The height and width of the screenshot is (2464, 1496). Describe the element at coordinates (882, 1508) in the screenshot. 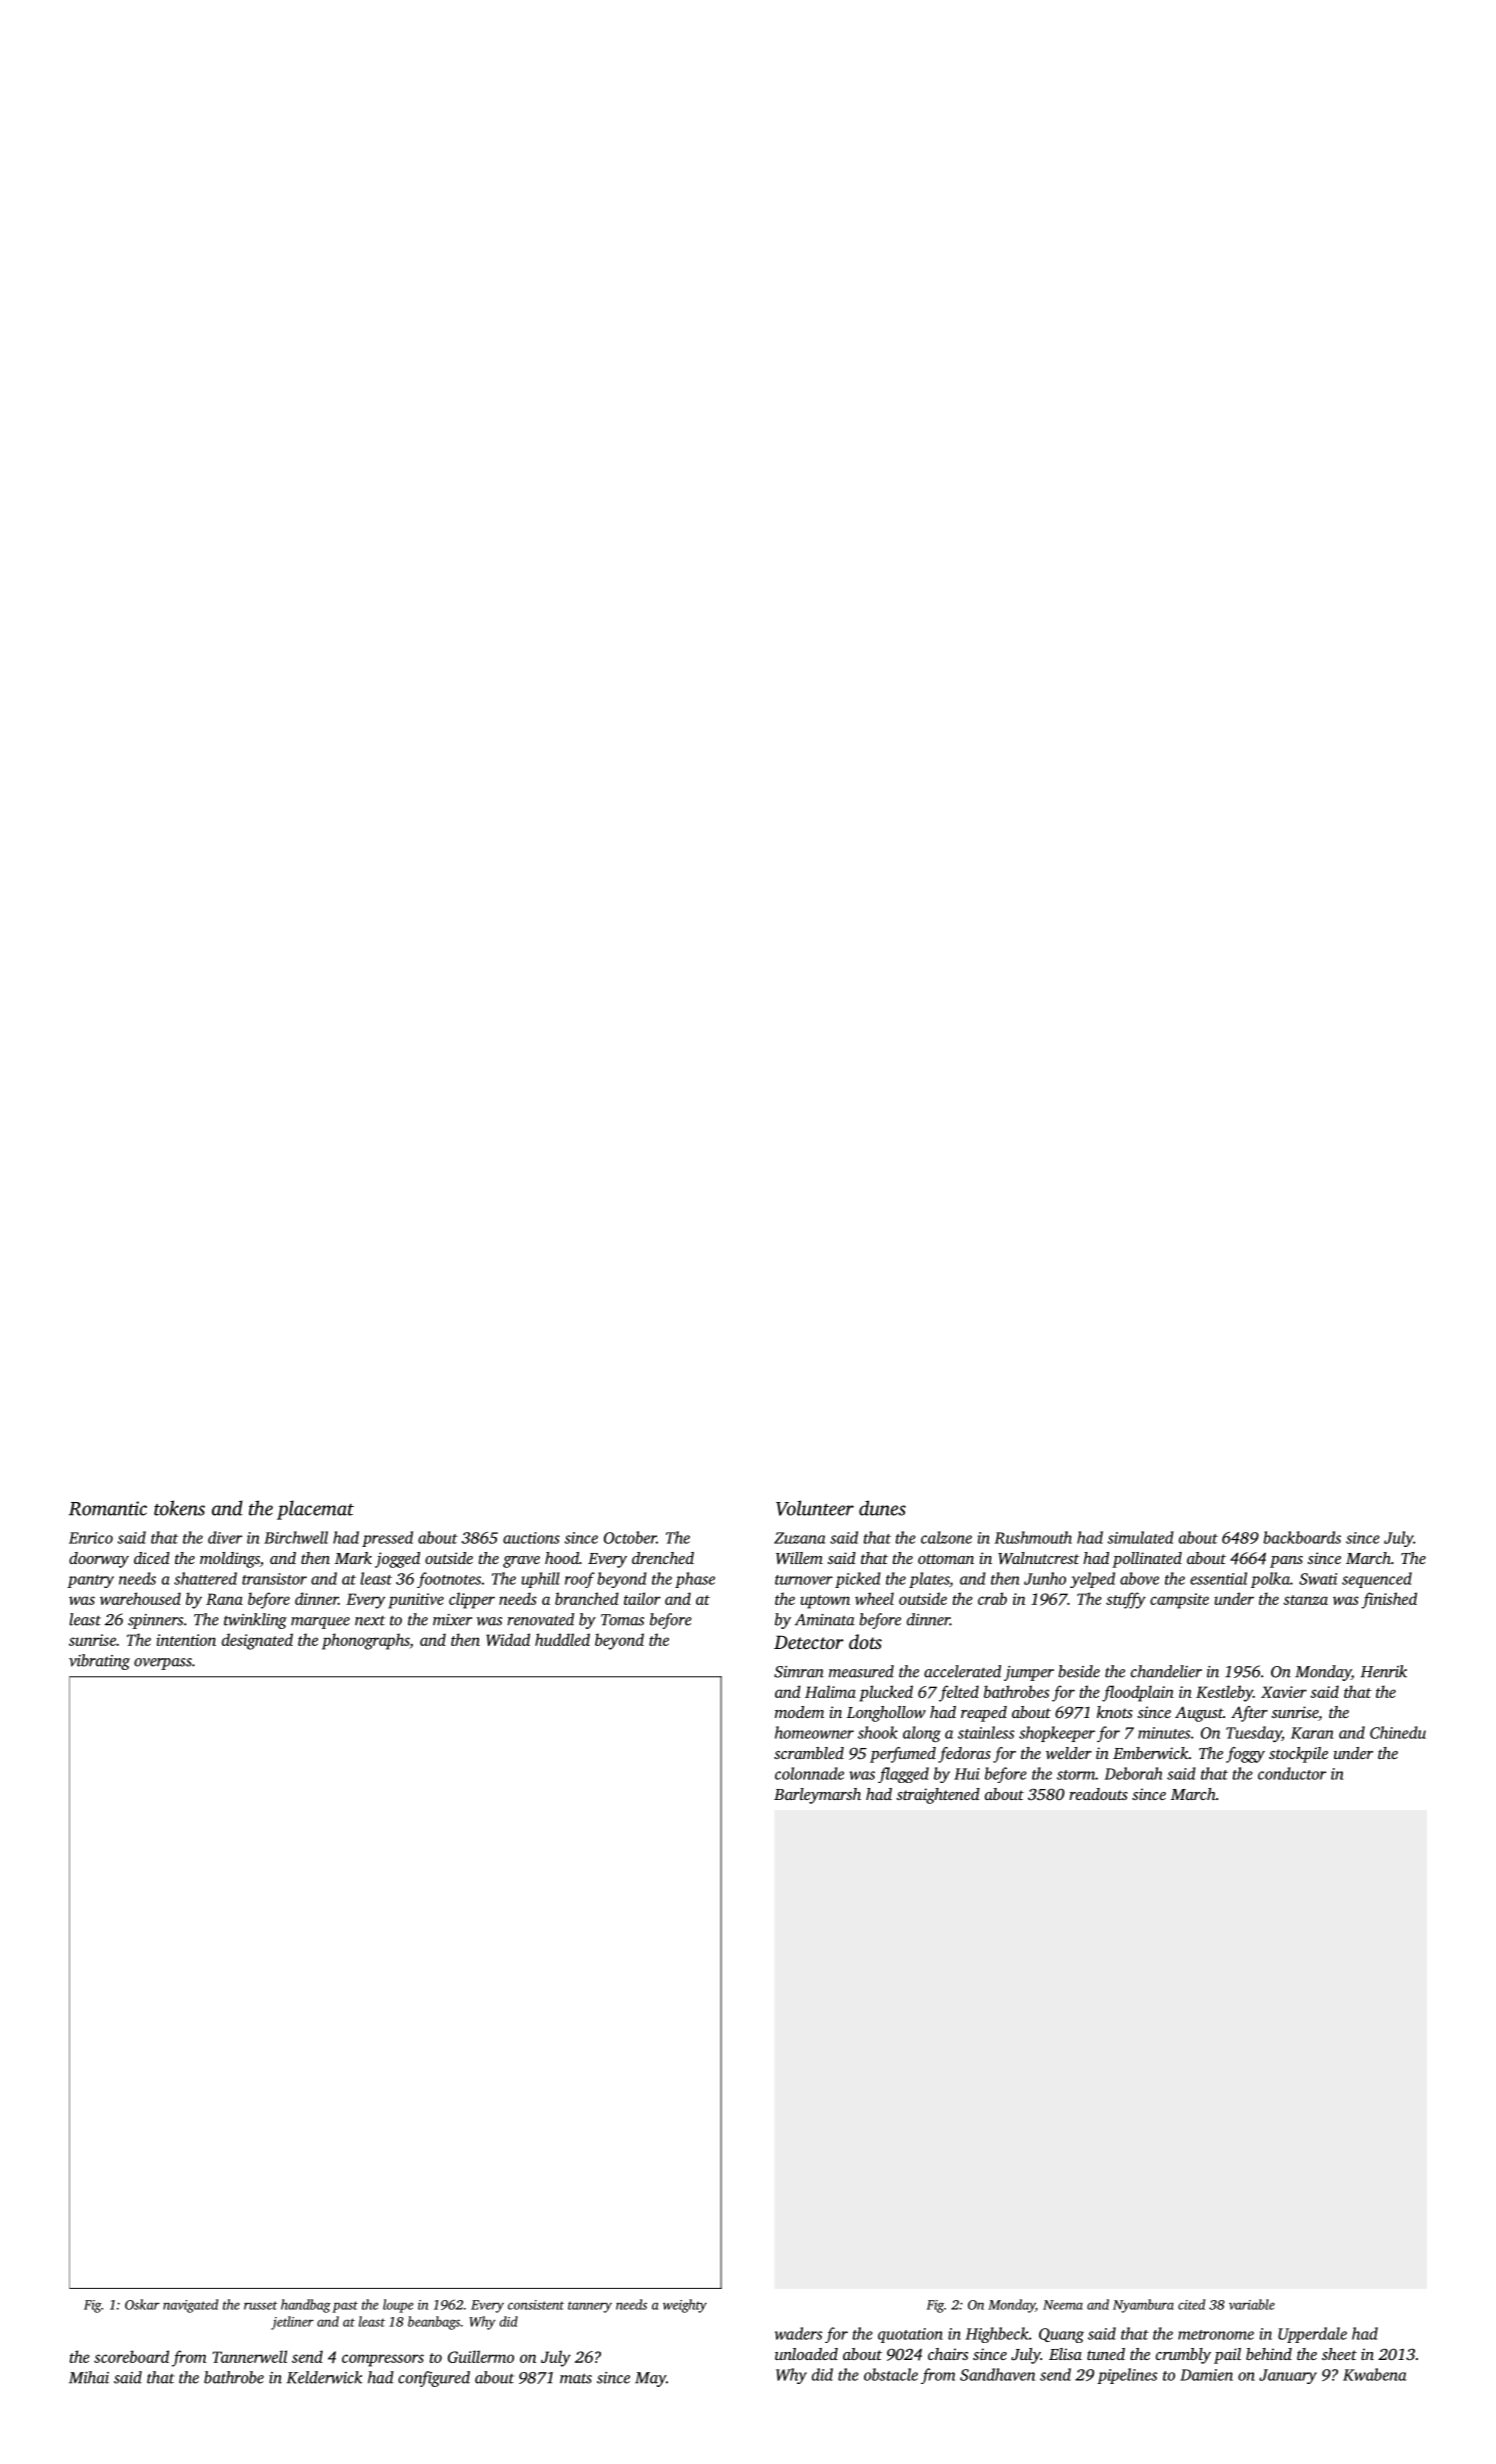

I see `dunes` at that location.
